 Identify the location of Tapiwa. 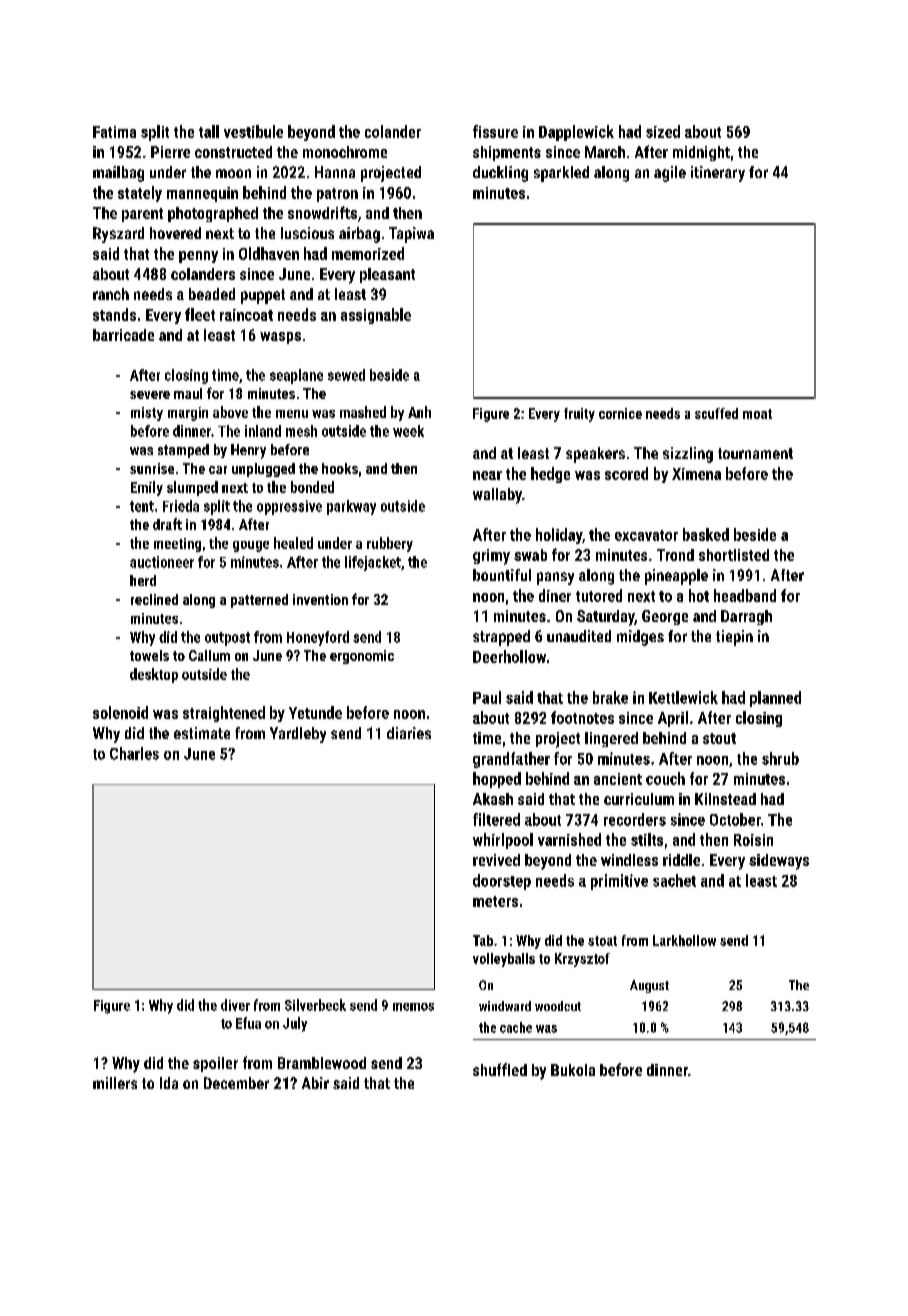
(411, 235).
